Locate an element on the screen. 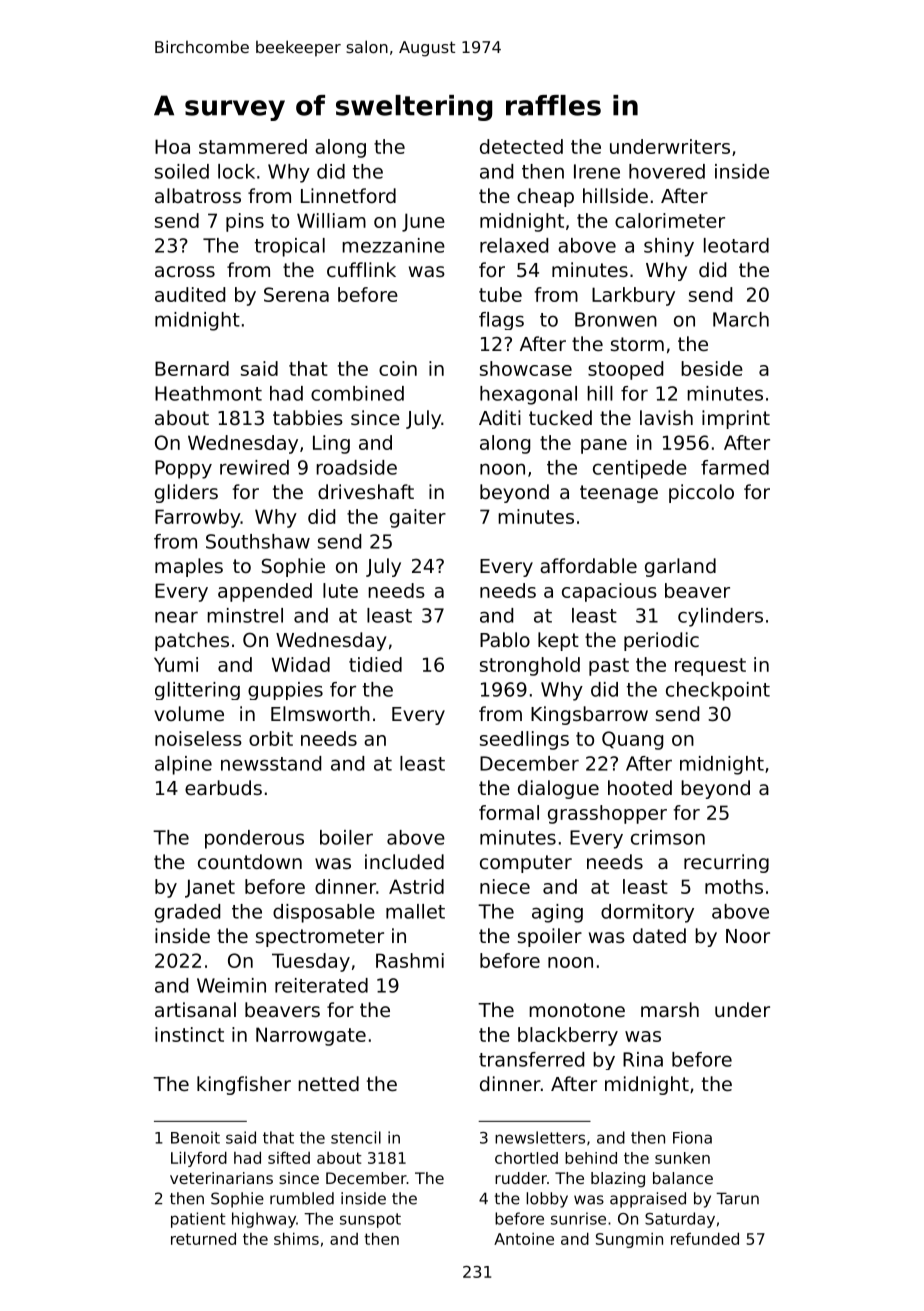 Image resolution: width=924 pixels, height=1311 pixels. gaiter is located at coordinates (418, 518).
